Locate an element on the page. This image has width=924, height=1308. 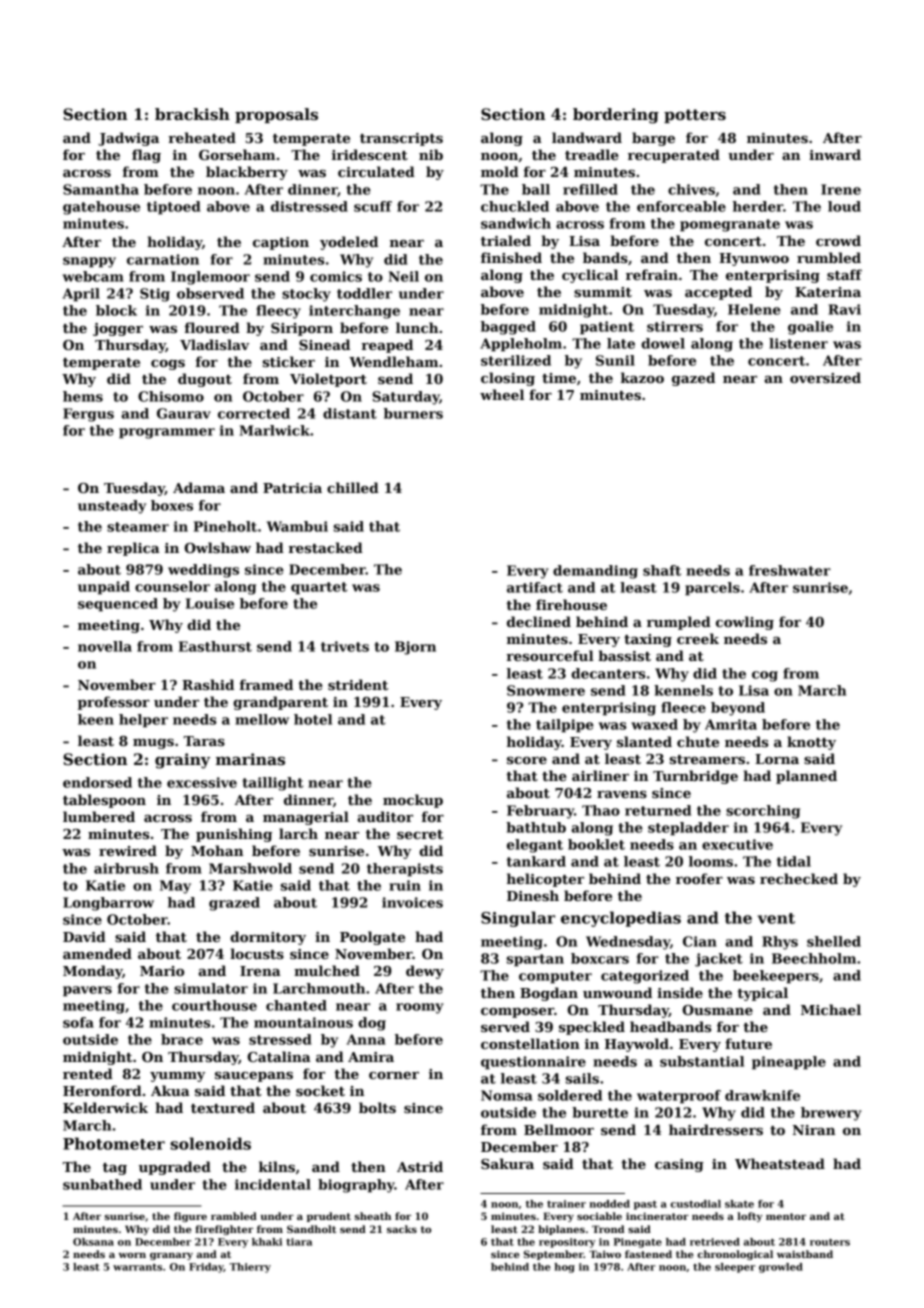
solenoids is located at coordinates (210, 1143).
